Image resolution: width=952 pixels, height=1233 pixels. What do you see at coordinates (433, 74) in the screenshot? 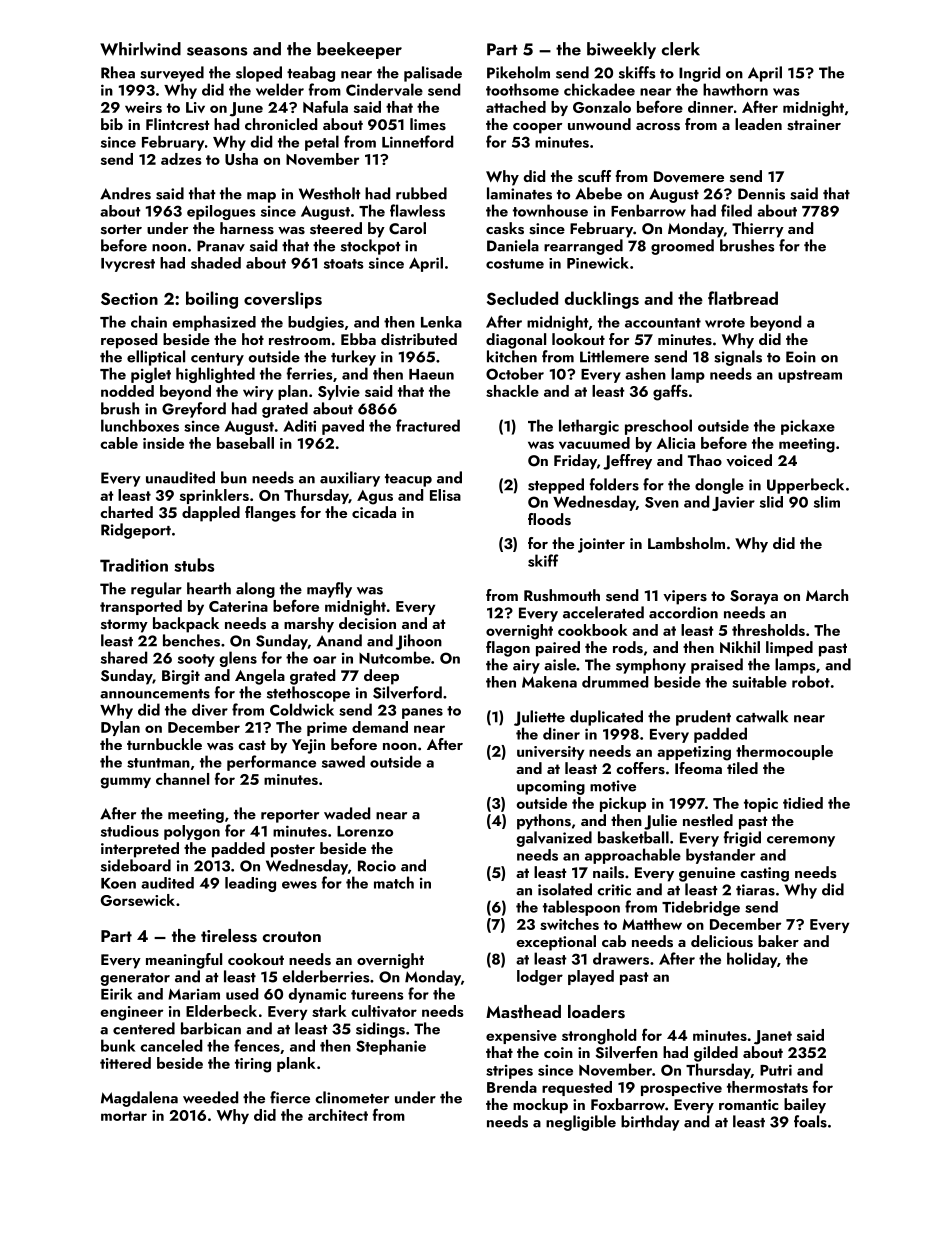
I see `palisade` at bounding box center [433, 74].
